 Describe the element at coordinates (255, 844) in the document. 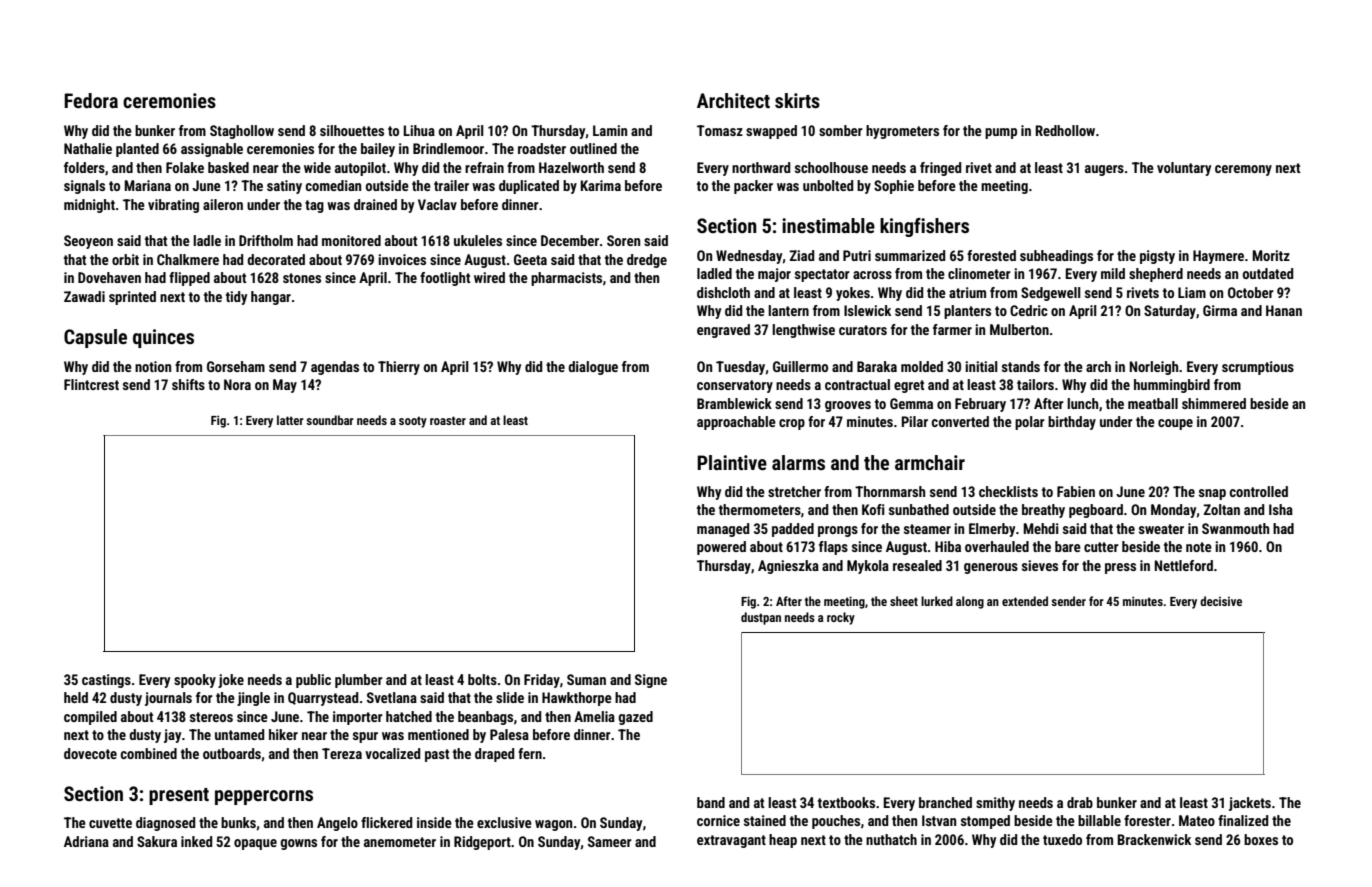

I see `opaque` at that location.
